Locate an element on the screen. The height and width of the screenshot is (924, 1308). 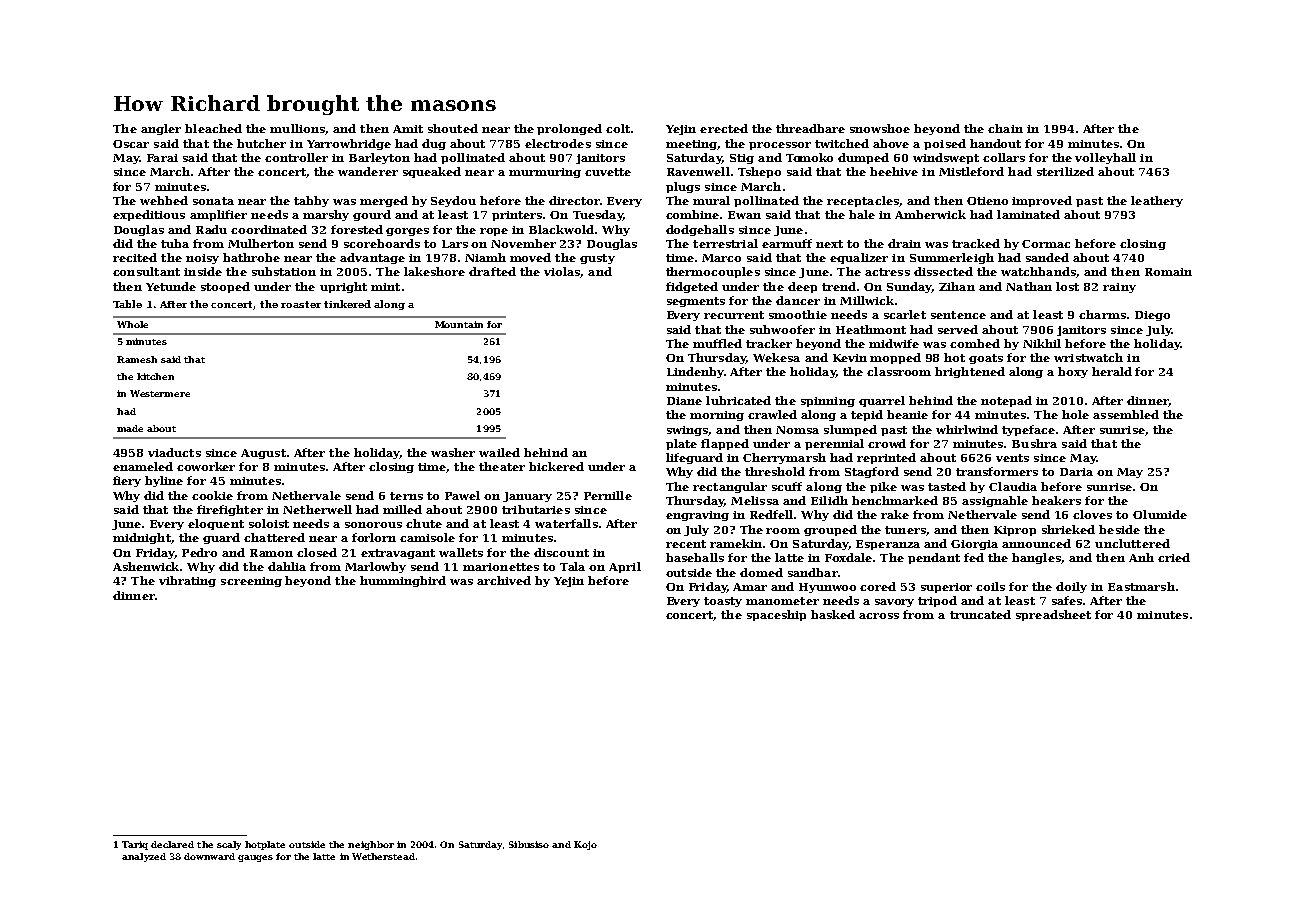
Wetherstead is located at coordinates (383, 856).
